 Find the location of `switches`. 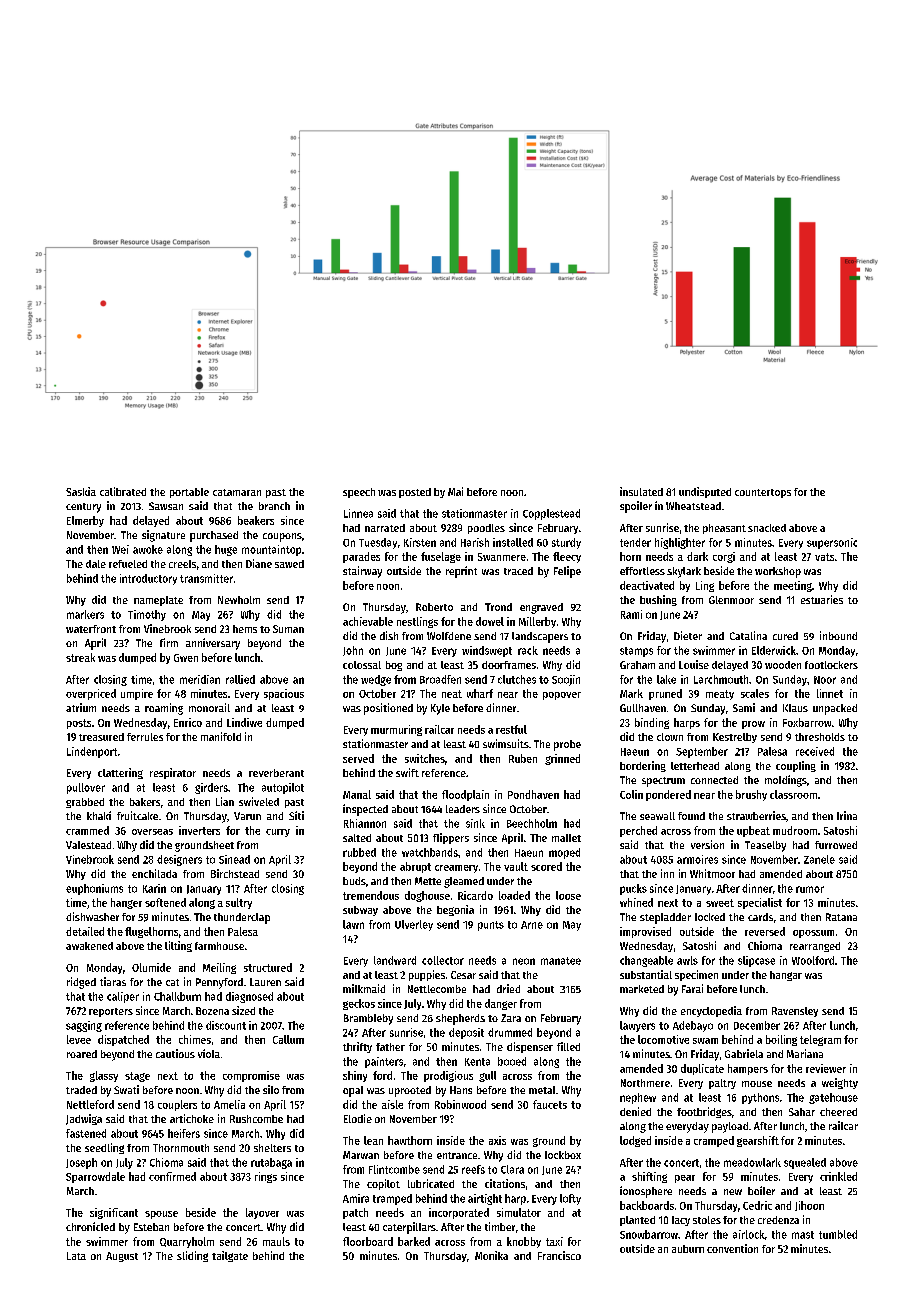

switches is located at coordinates (425, 758).
